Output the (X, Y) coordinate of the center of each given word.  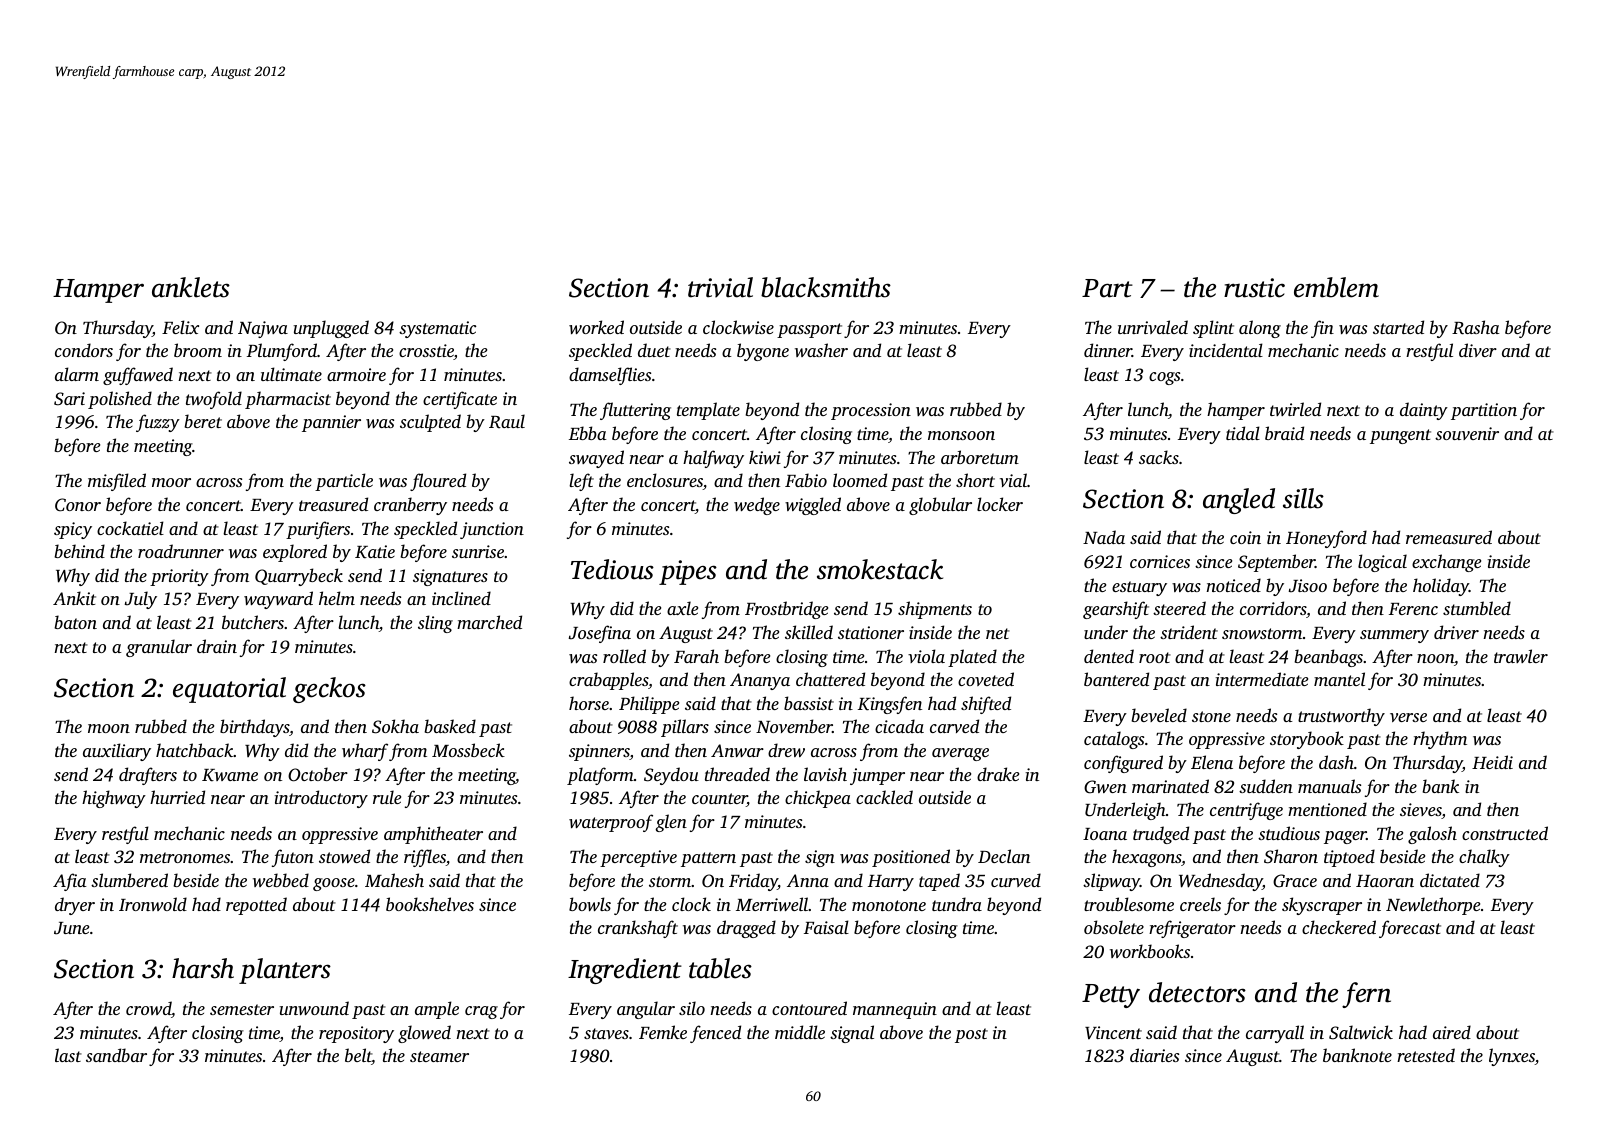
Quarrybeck (299, 577)
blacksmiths (826, 287)
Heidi (1492, 762)
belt (358, 1056)
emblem (1336, 287)
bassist (809, 703)
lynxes (1512, 1057)
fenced (715, 1034)
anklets (191, 287)
